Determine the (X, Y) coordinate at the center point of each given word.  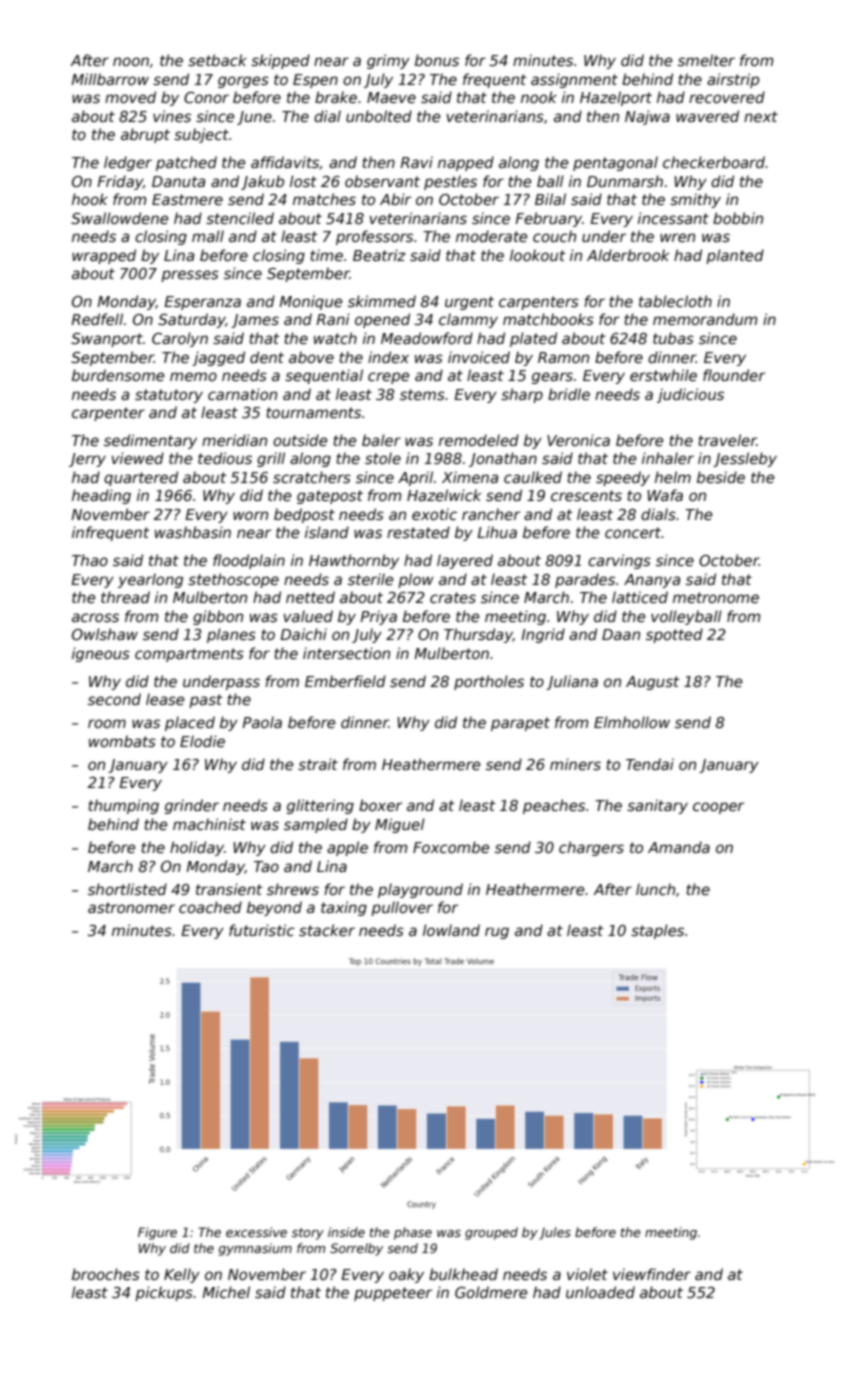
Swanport (107, 340)
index (388, 357)
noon (131, 61)
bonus (437, 60)
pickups (164, 1293)
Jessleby (745, 459)
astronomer (131, 907)
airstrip (733, 80)
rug (497, 933)
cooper (718, 808)
